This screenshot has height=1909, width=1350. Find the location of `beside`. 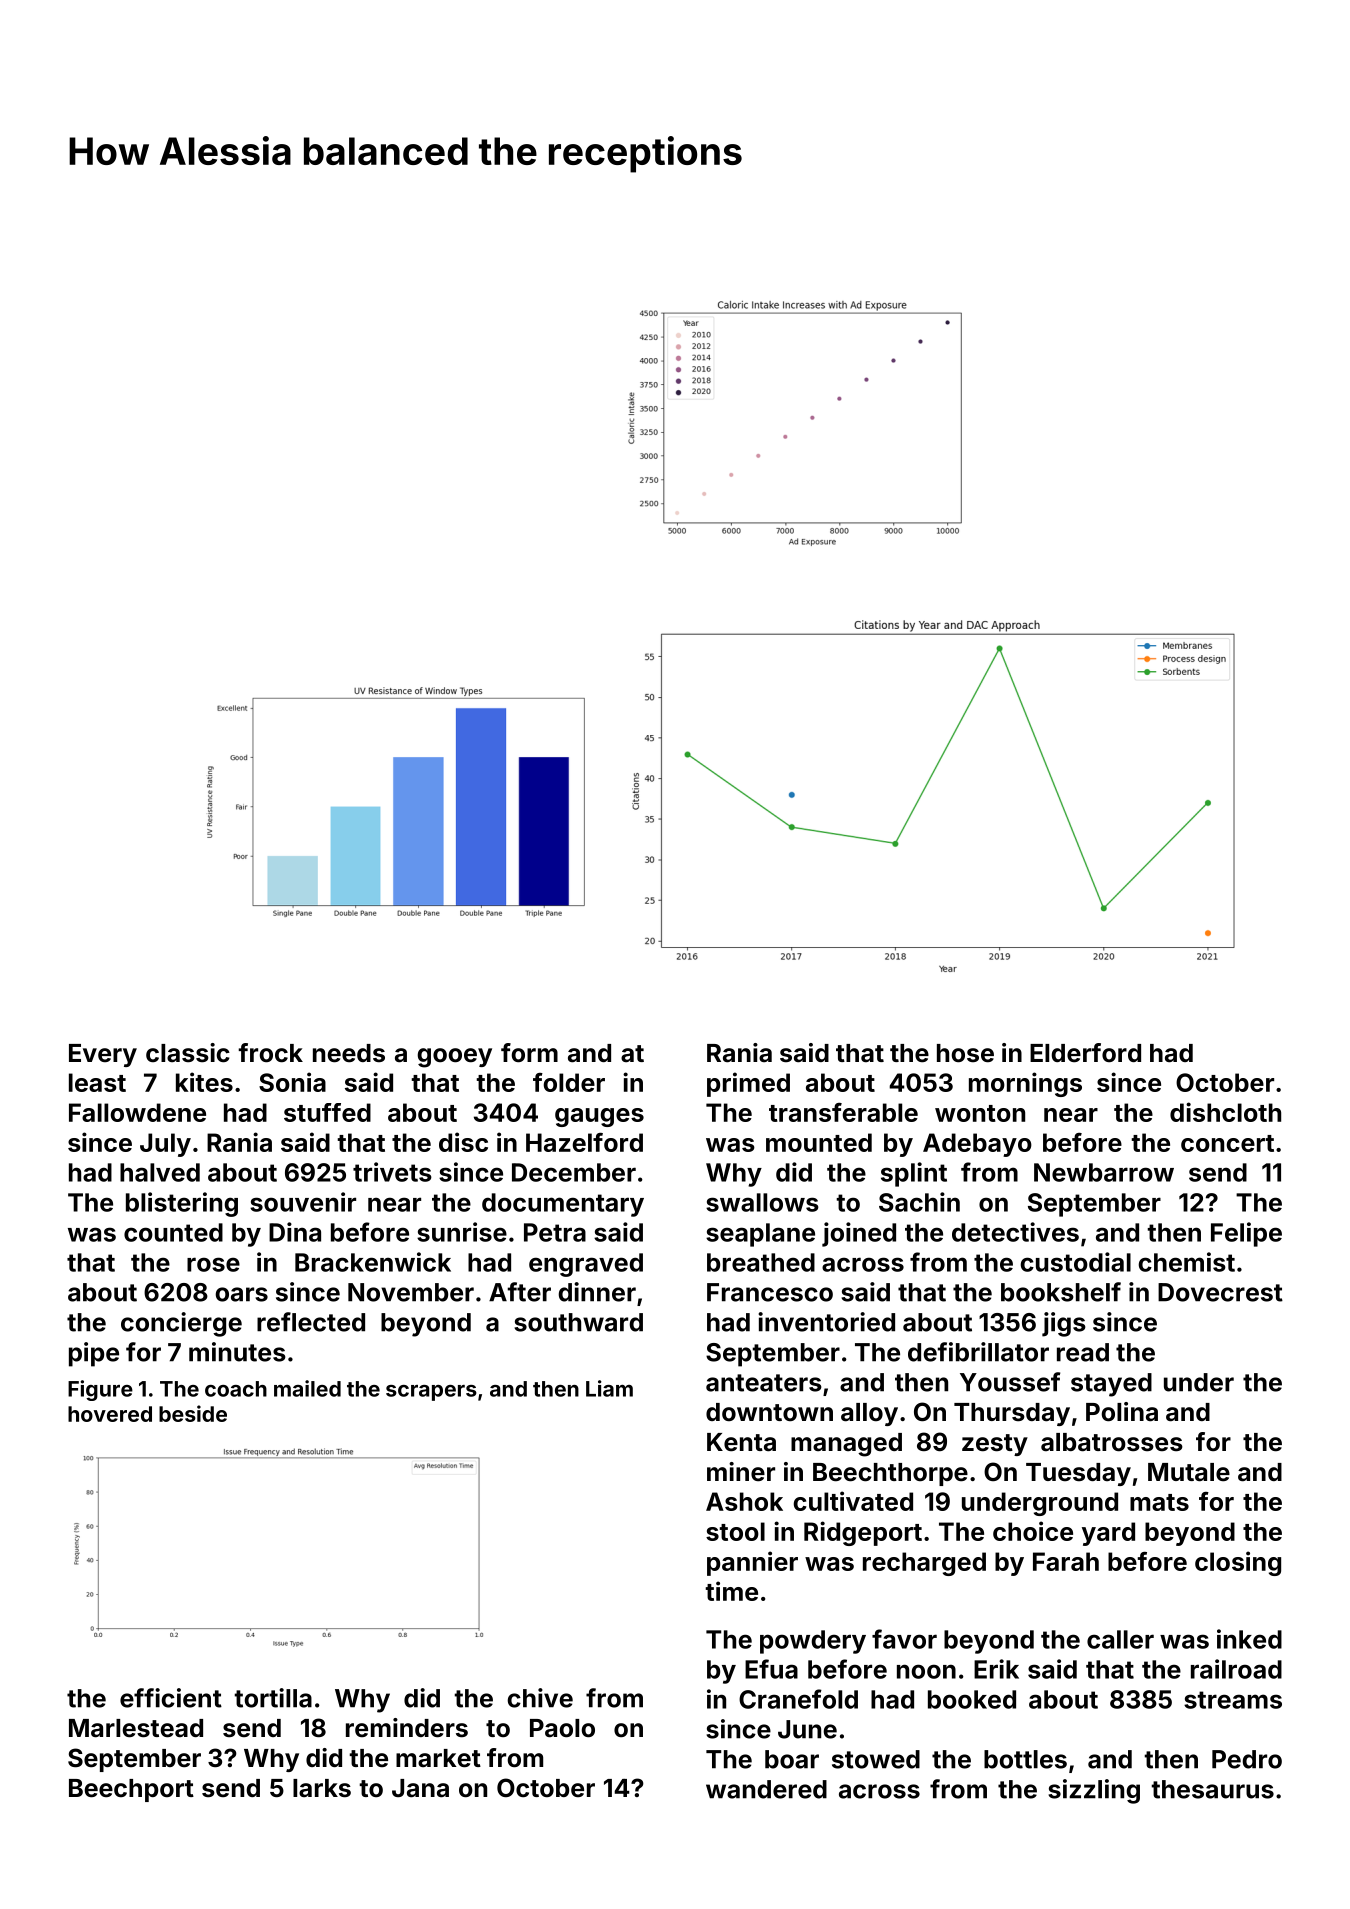

beside is located at coordinates (193, 1413).
